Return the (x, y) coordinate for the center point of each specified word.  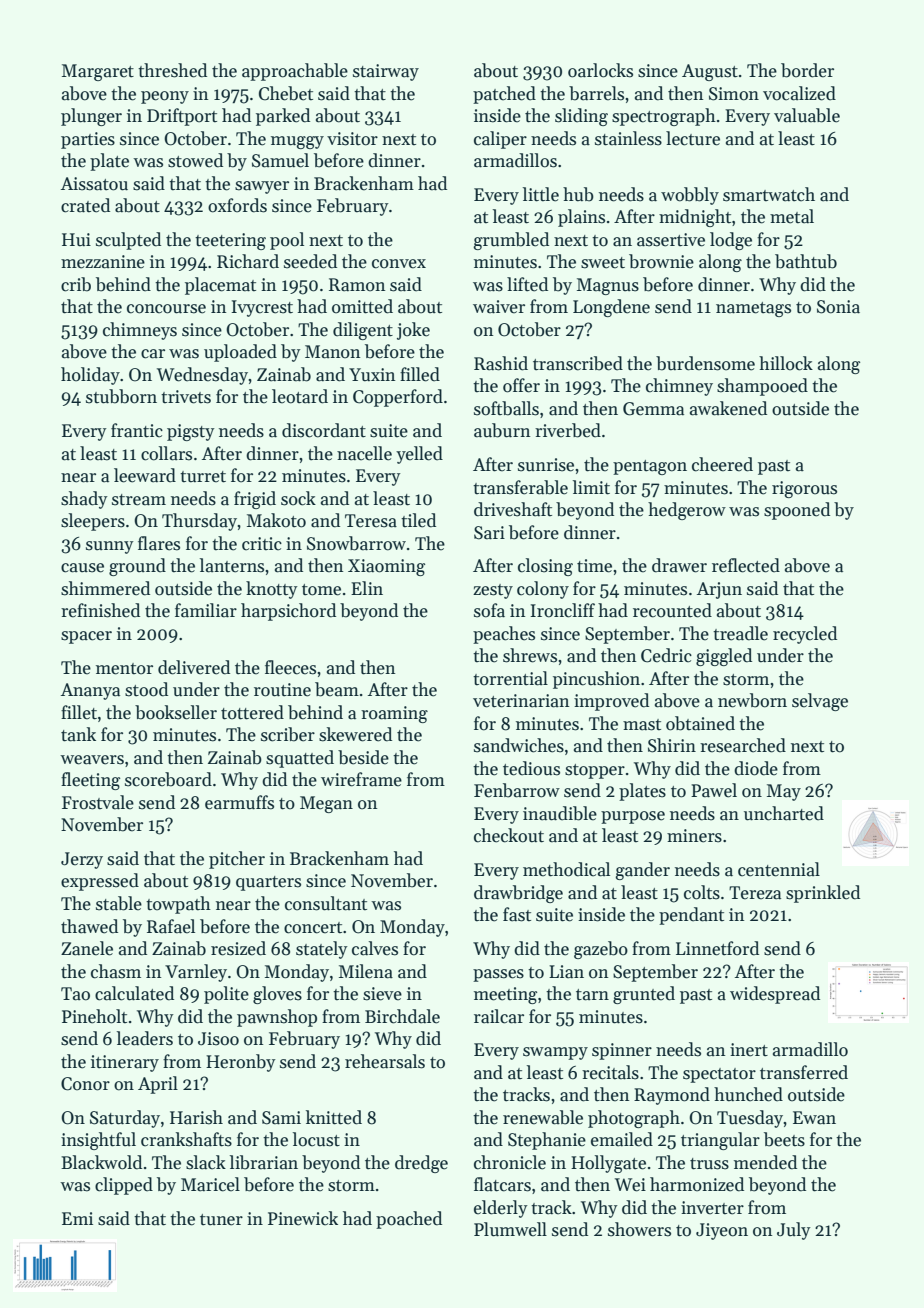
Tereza (755, 893)
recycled (805, 635)
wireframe (361, 779)
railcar (499, 1016)
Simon (734, 94)
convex (399, 264)
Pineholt (94, 1016)
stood (146, 689)
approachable (295, 72)
